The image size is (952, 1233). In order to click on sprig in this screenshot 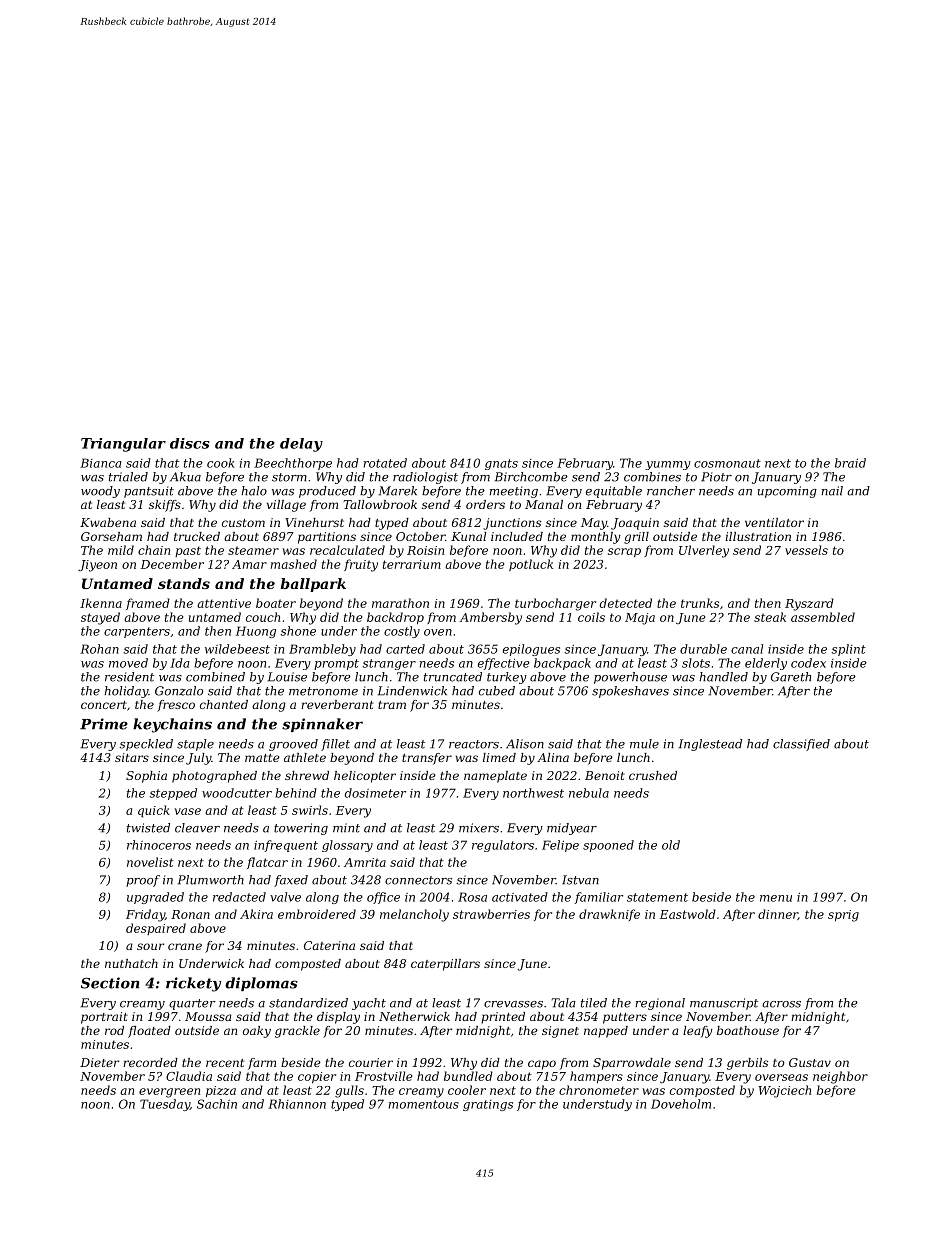, I will do `click(843, 916)`.
